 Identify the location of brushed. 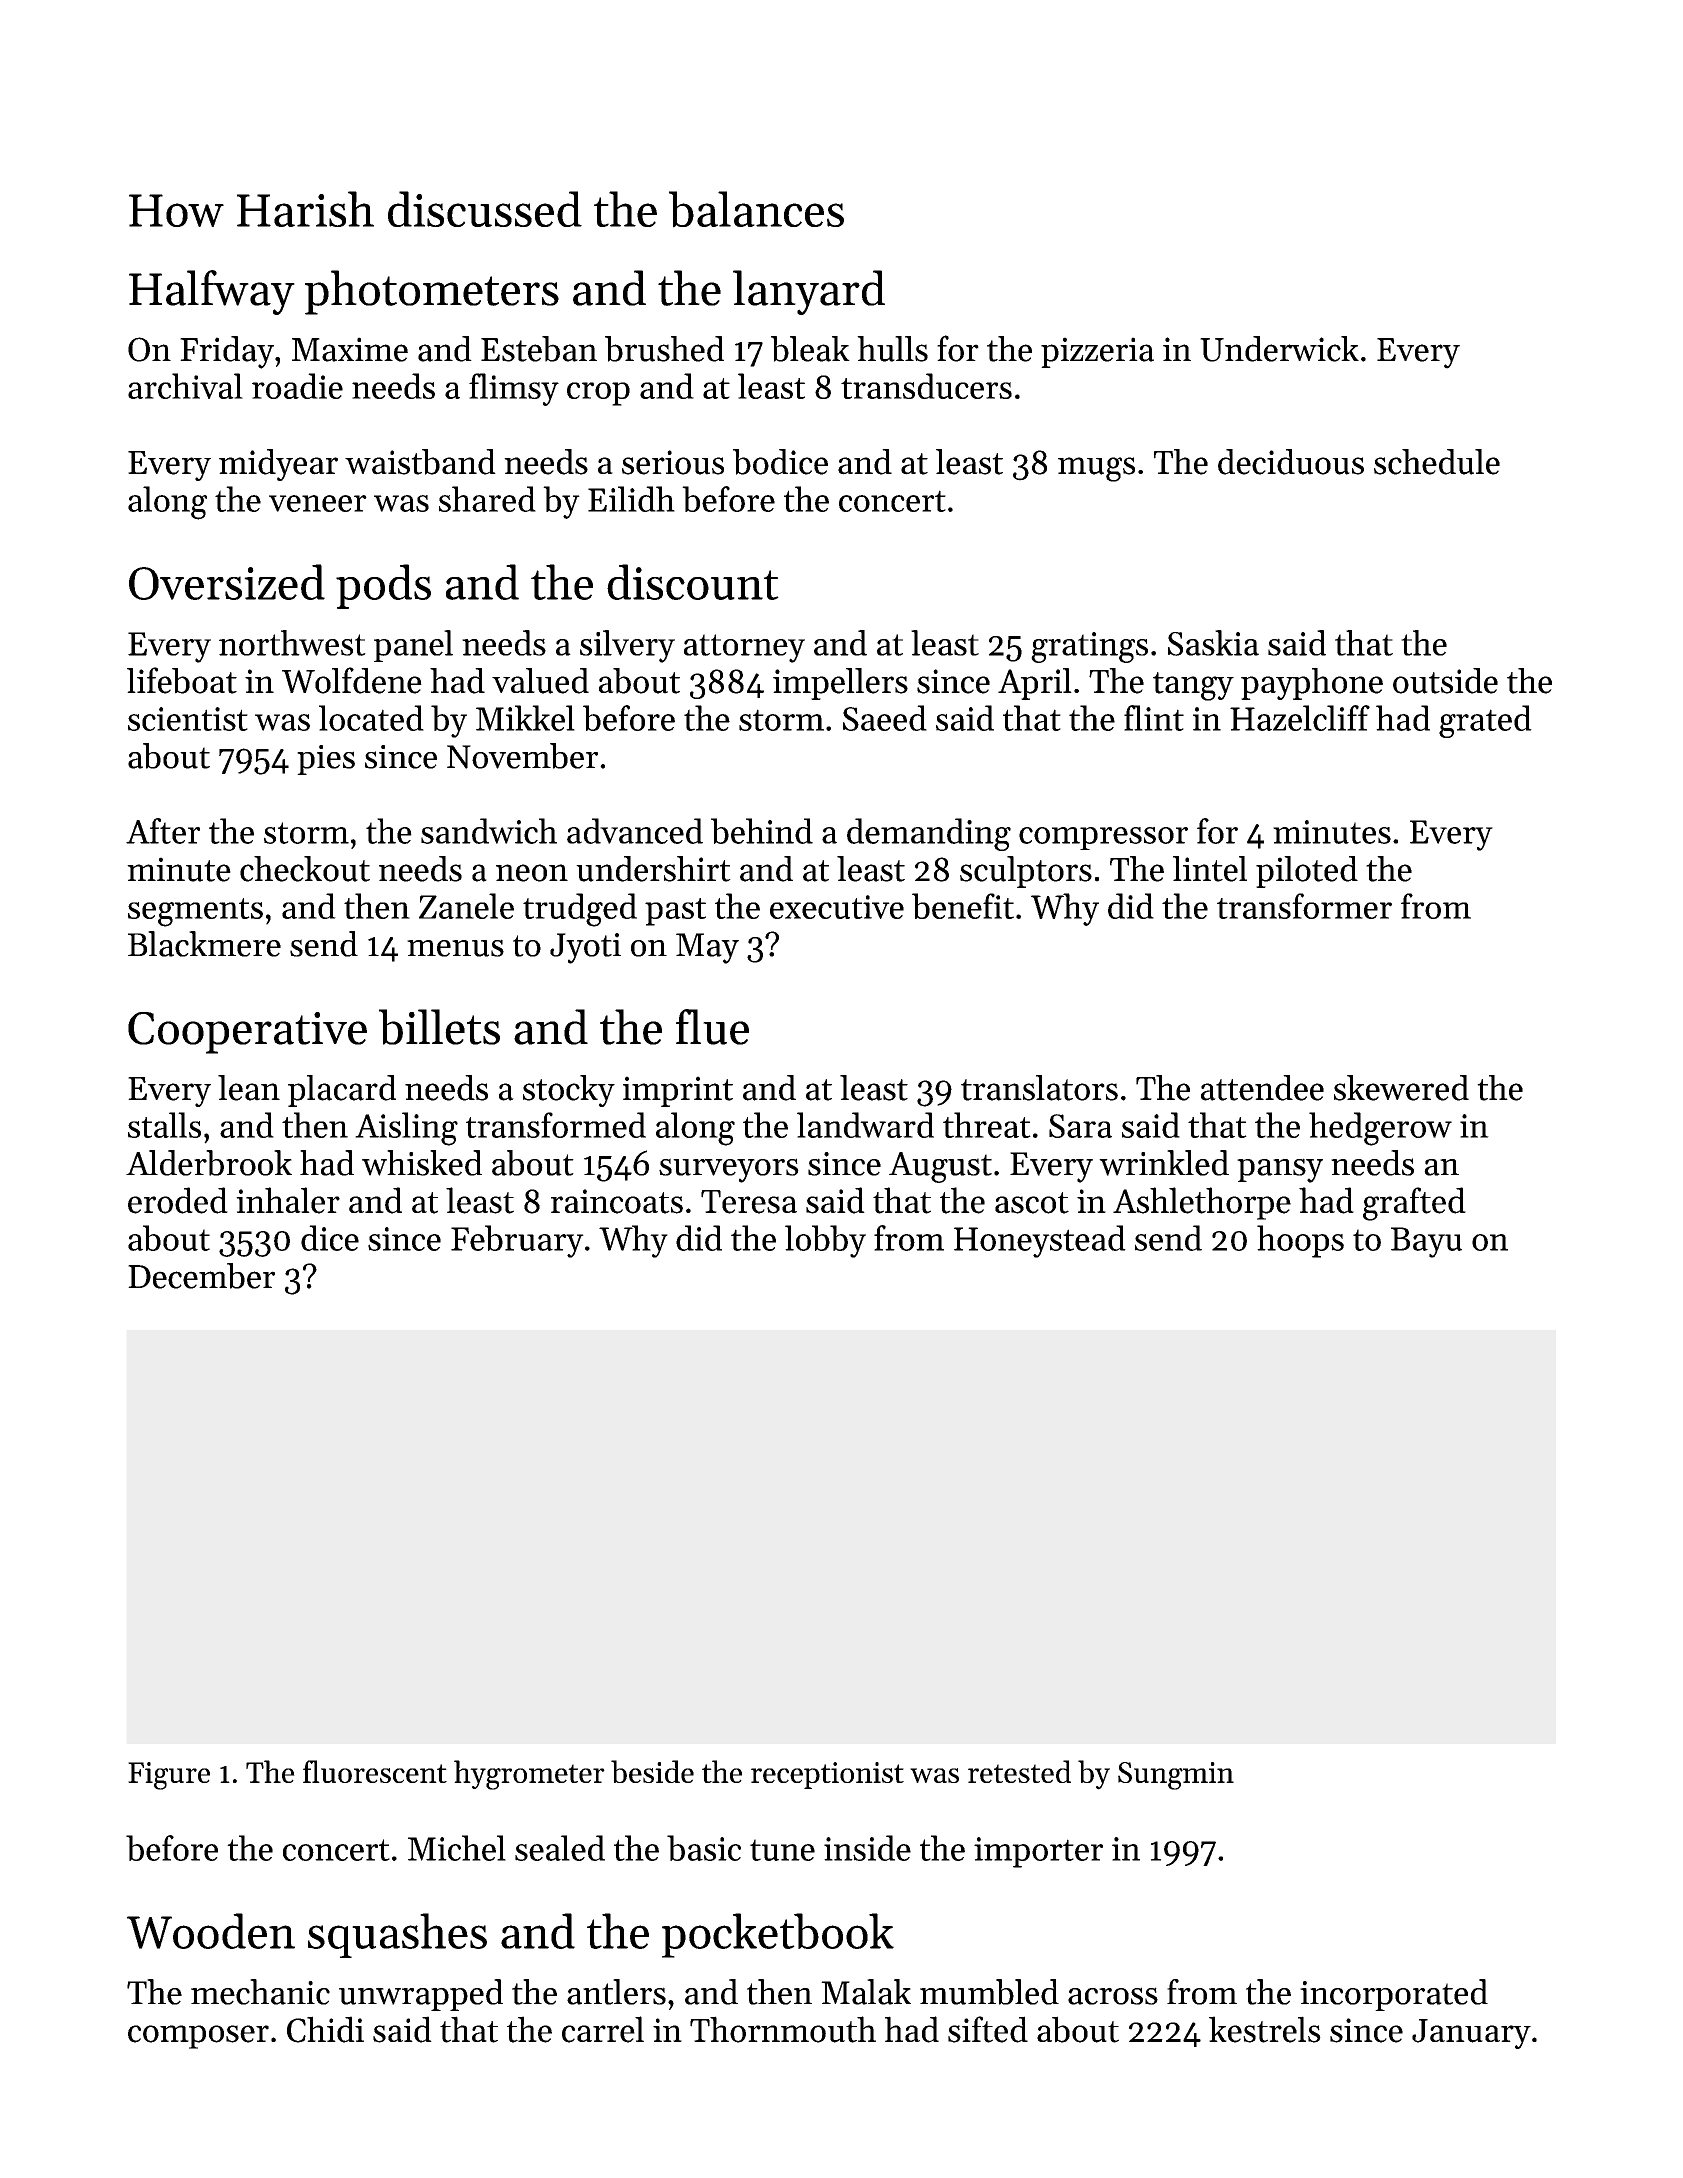
(664, 349).
